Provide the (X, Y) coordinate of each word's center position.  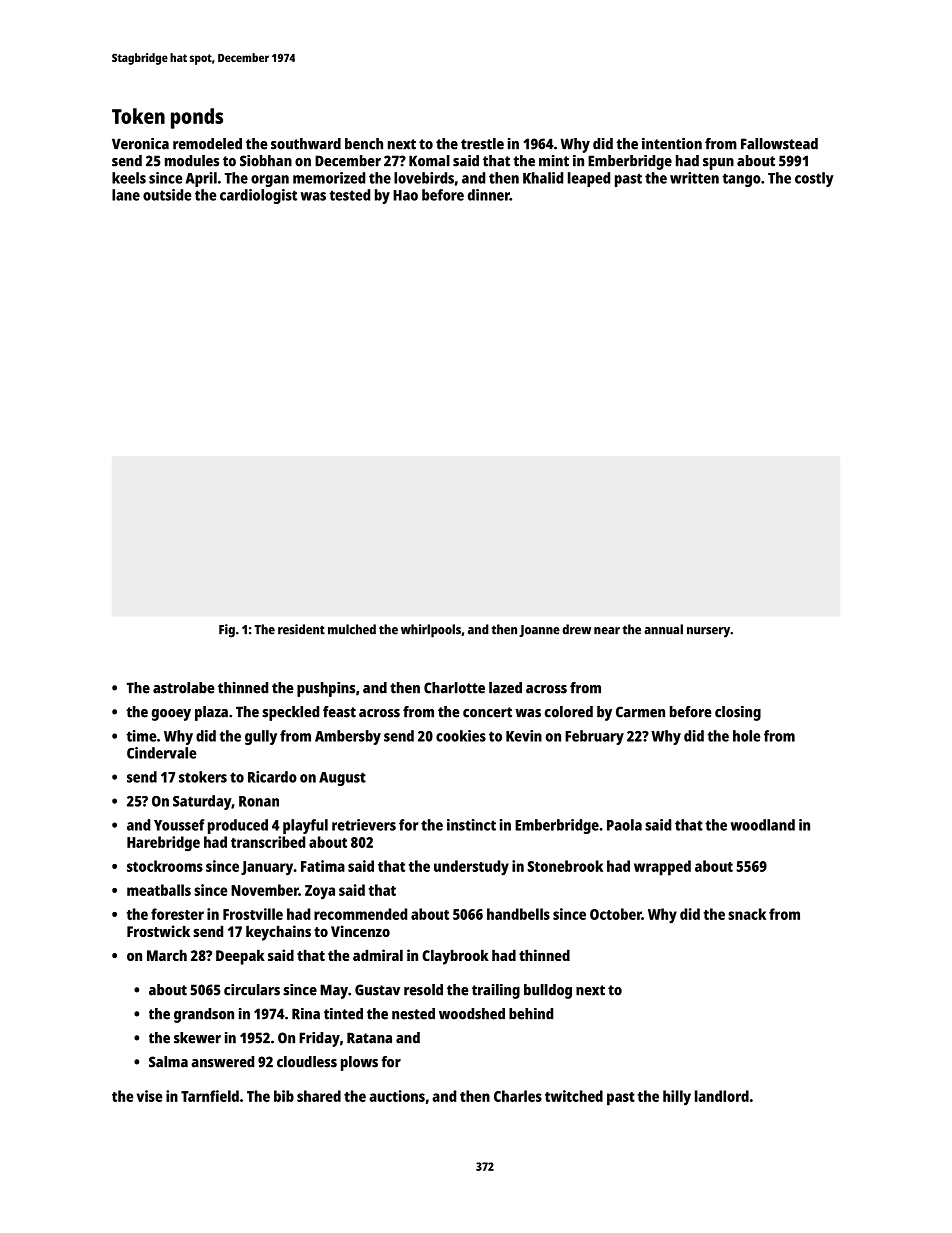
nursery (708, 632)
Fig (227, 631)
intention (672, 144)
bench (364, 144)
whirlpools (431, 631)
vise (149, 1096)
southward (306, 144)
